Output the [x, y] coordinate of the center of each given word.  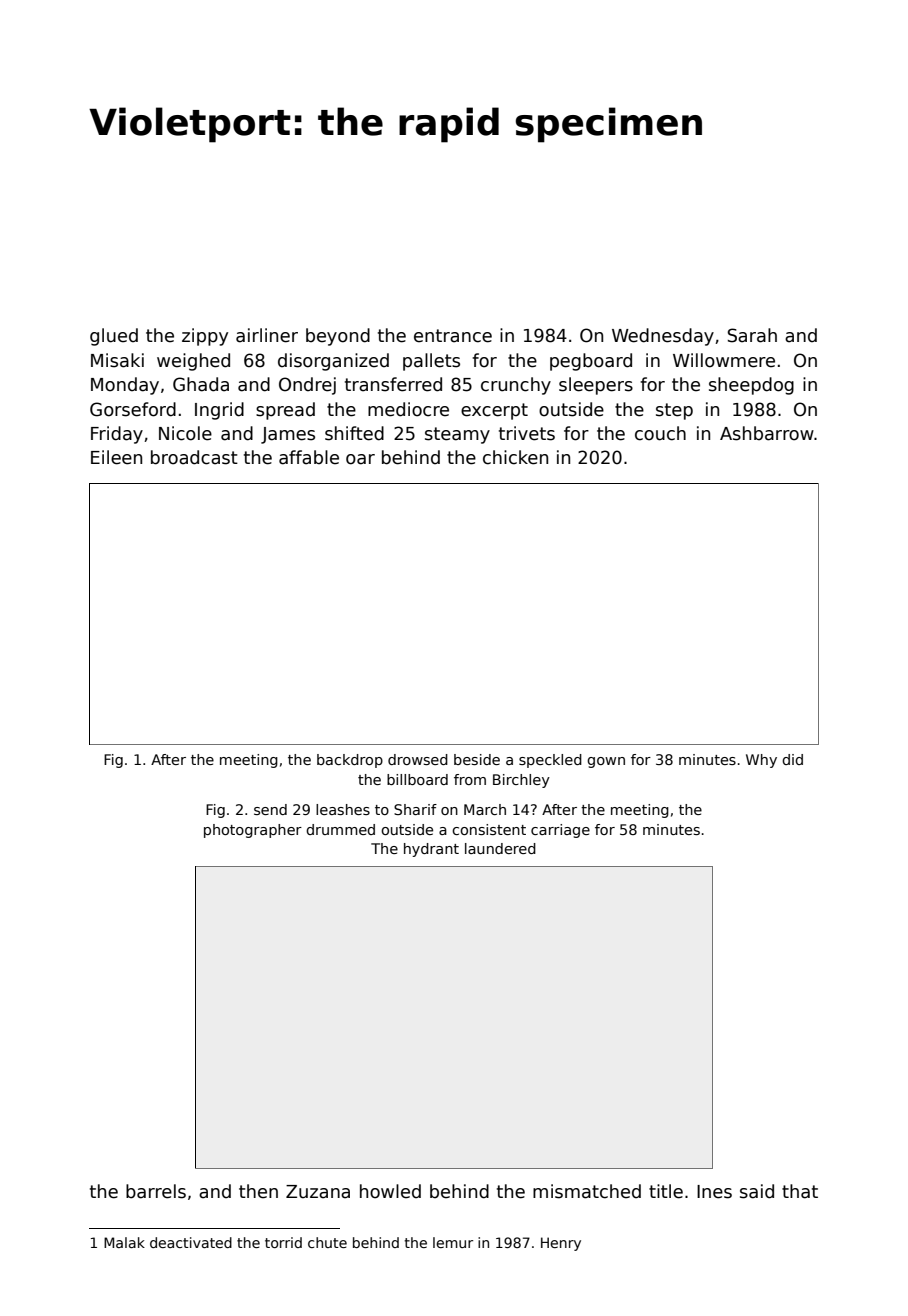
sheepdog [751, 386]
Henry [561, 1244]
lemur [453, 1242]
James [288, 435]
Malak [124, 1242]
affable [309, 457]
